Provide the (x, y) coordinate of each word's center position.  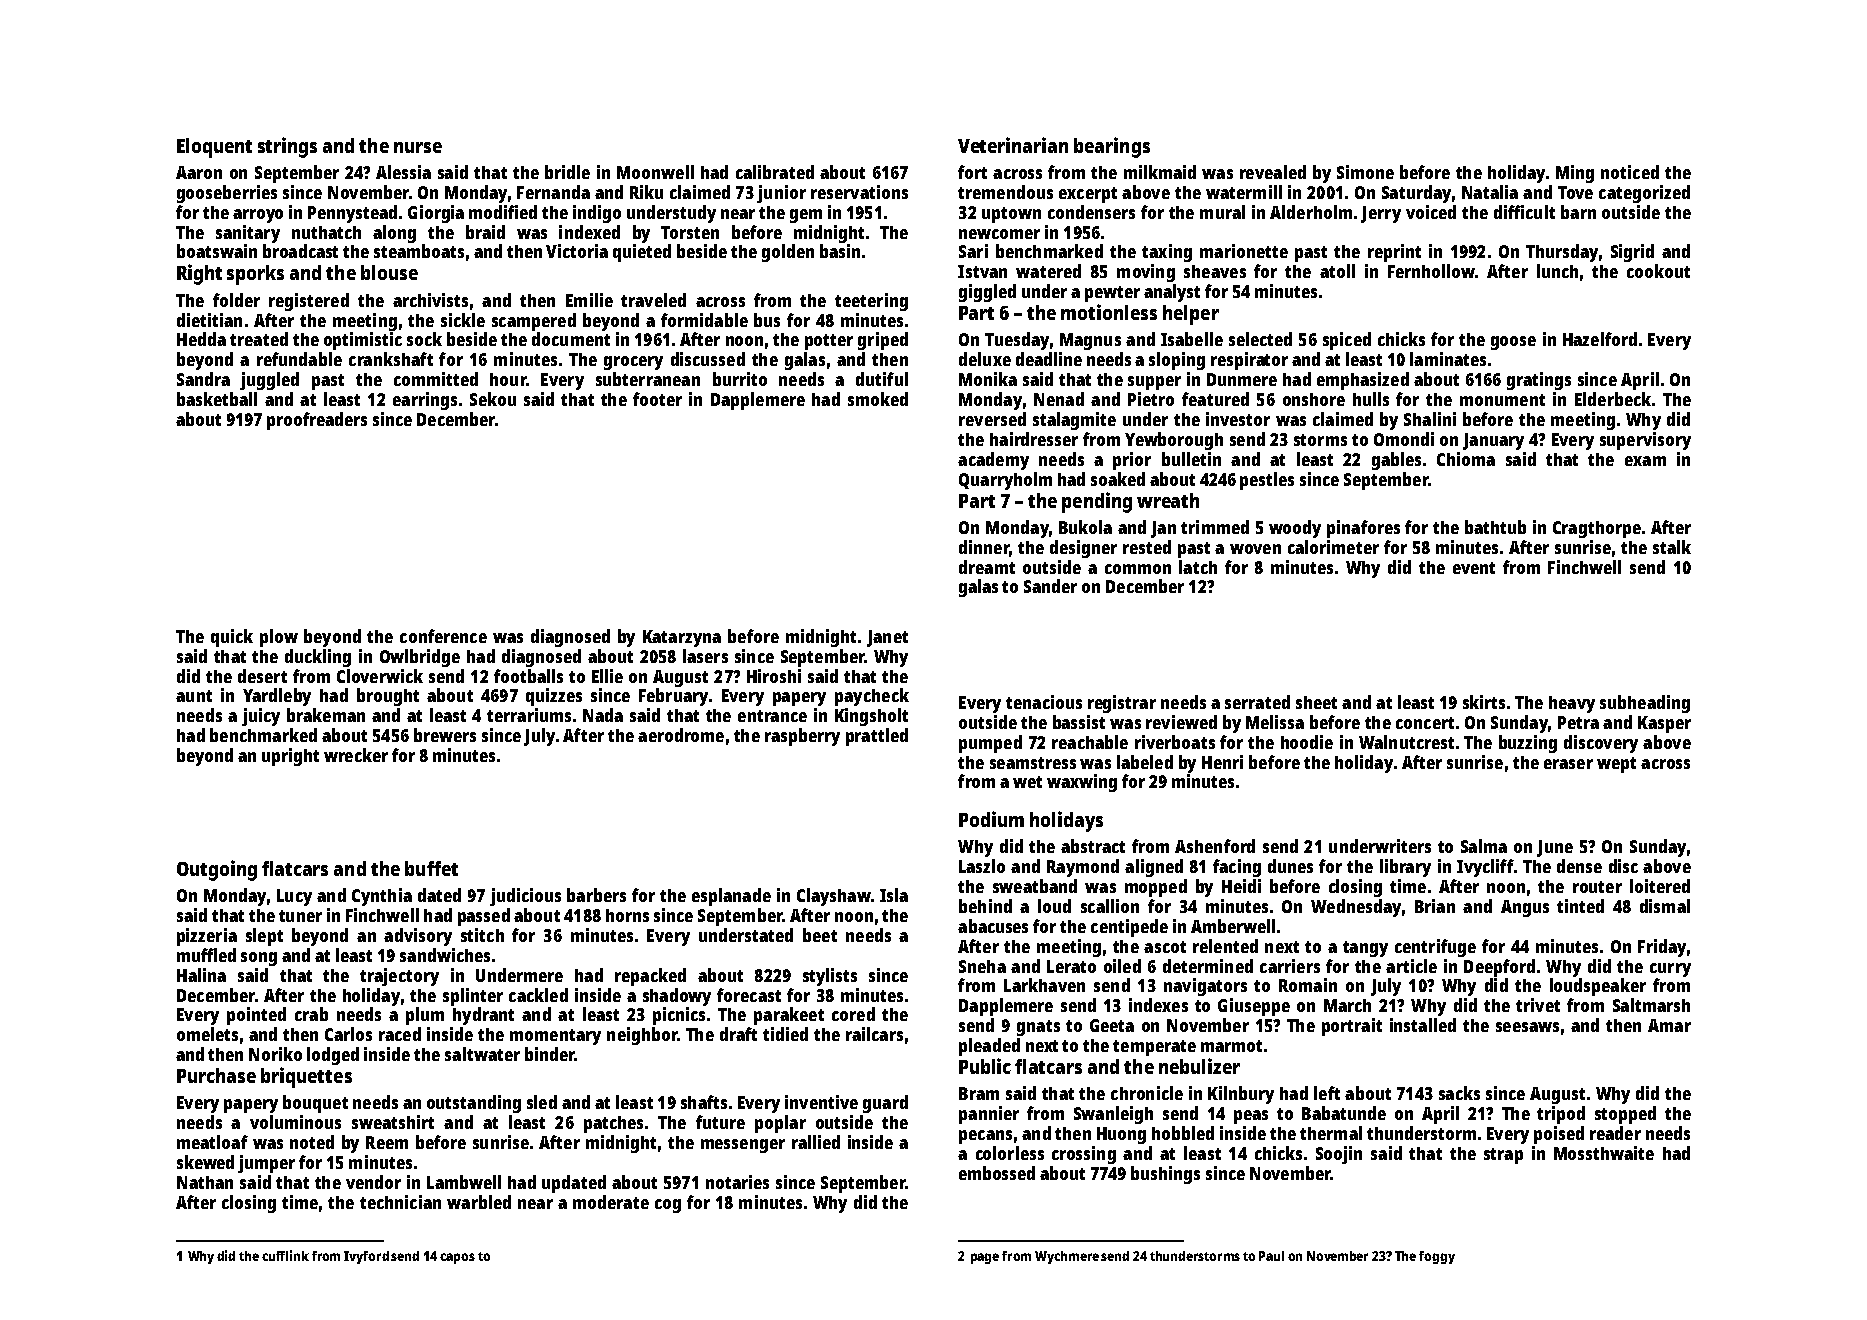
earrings (425, 401)
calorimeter (1333, 547)
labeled (1145, 762)
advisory (418, 937)
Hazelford (1600, 339)
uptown (1011, 215)
